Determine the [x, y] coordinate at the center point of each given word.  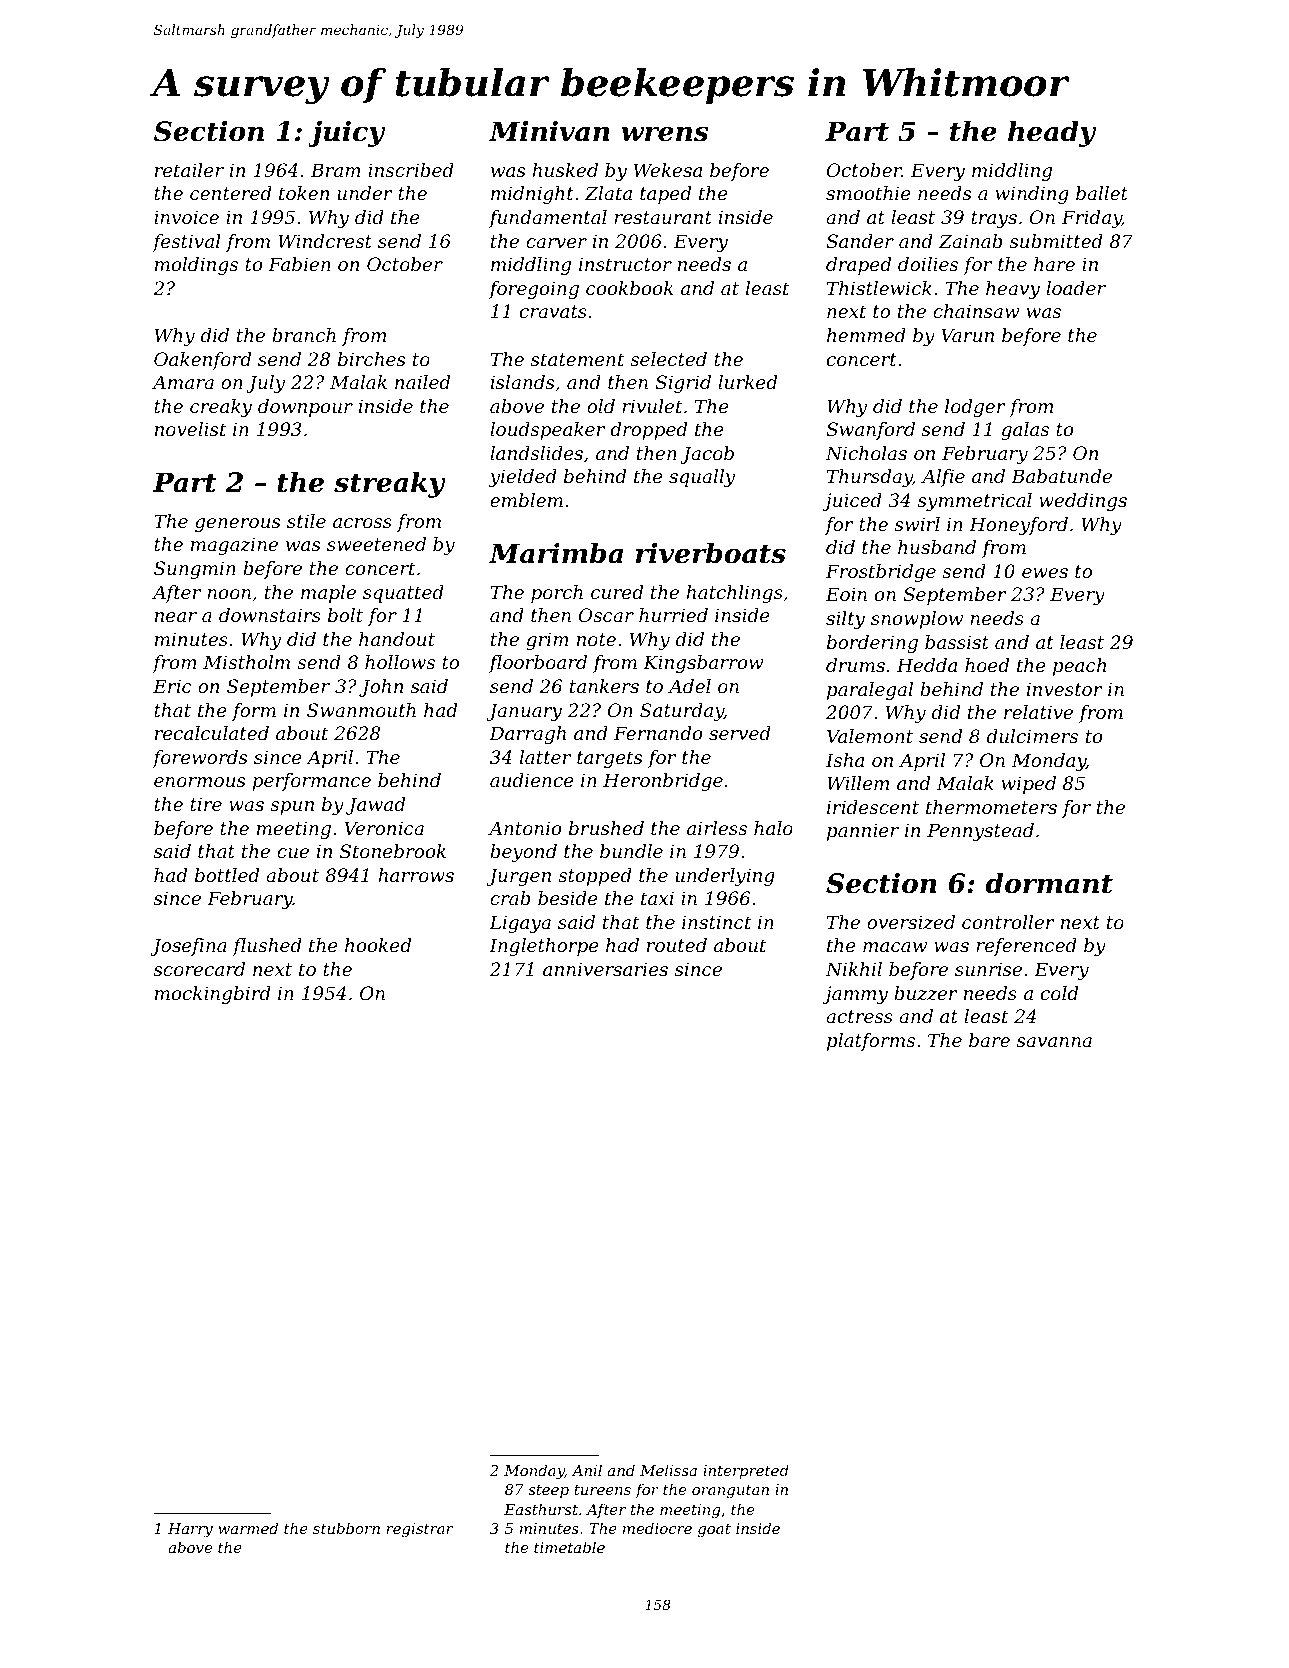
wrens [665, 134]
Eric [172, 686]
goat [714, 1531]
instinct [716, 922]
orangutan [730, 1492]
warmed [248, 1528]
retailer [189, 170]
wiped [1029, 785]
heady [1052, 133]
